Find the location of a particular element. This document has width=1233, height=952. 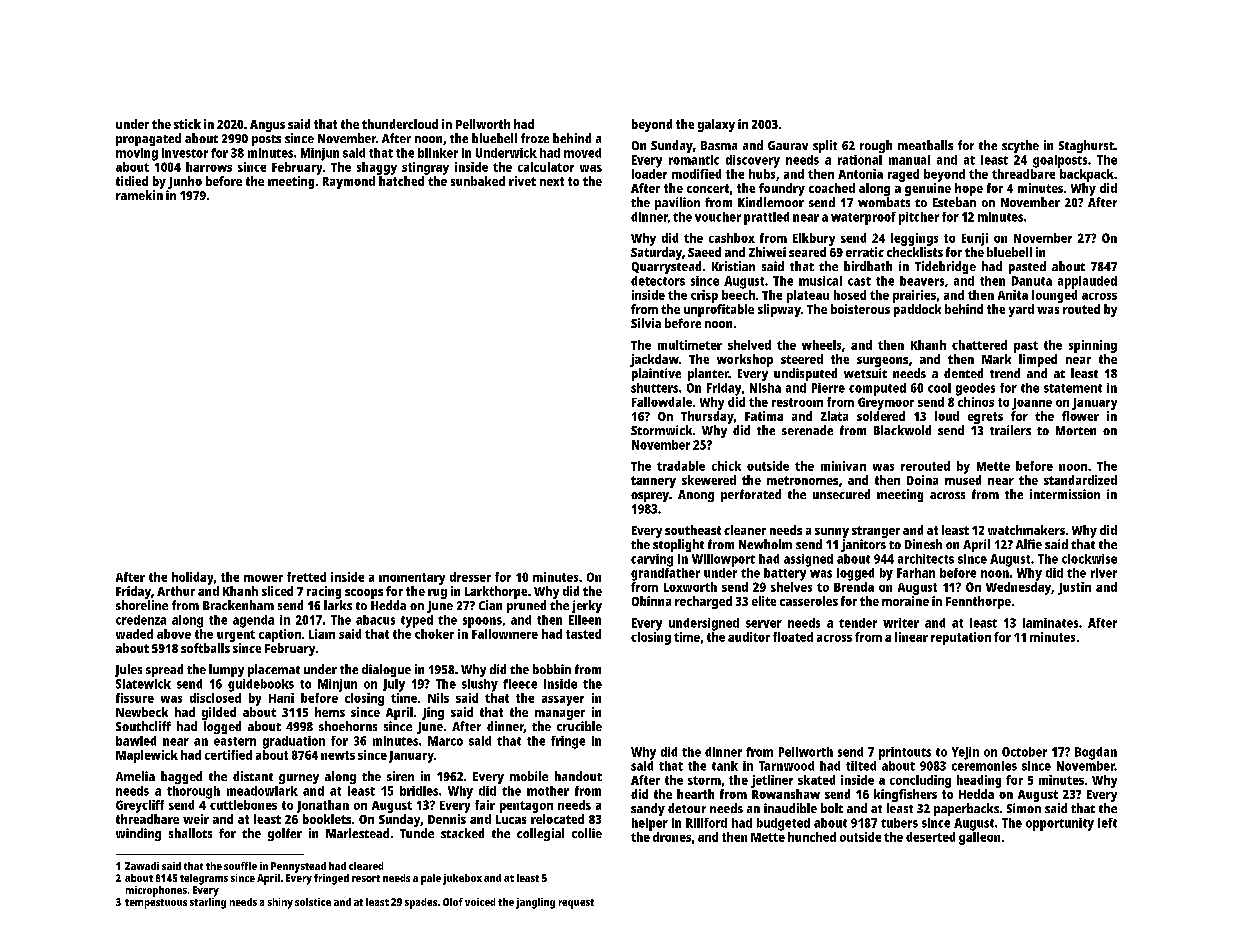

waded is located at coordinates (134, 634).
